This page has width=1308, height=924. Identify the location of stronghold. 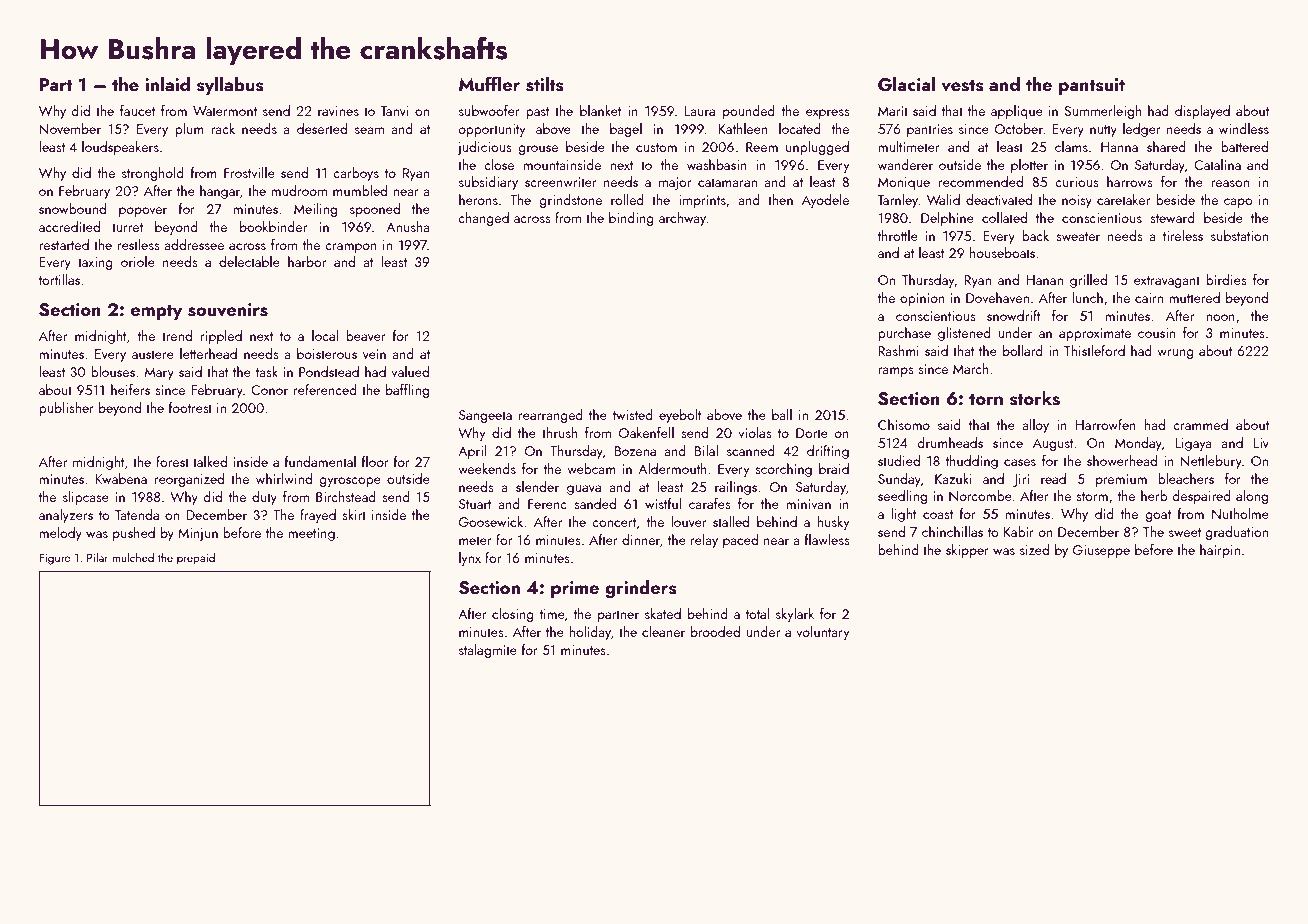
(153, 174).
